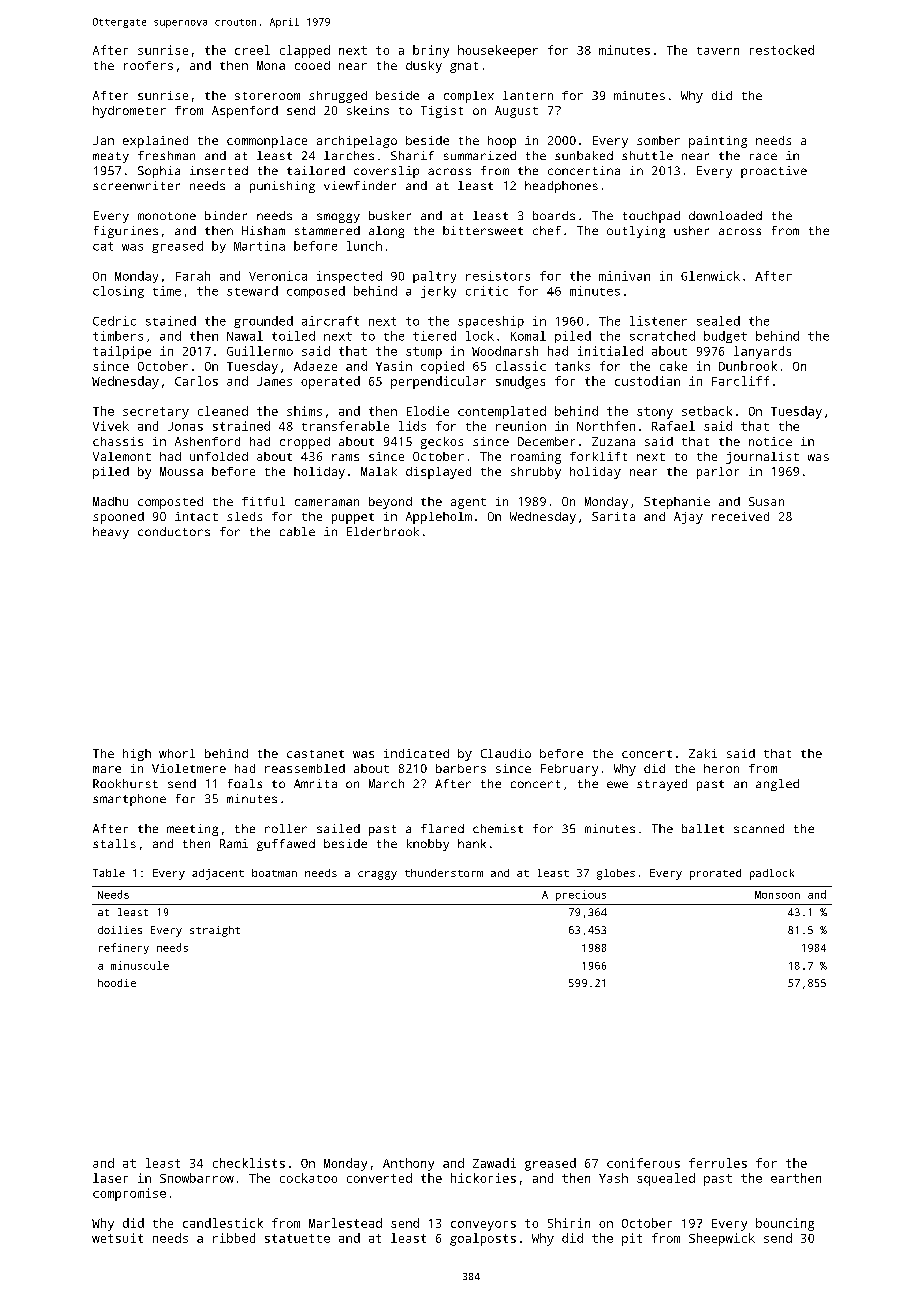 The width and height of the screenshot is (924, 1308). What do you see at coordinates (110, 1178) in the screenshot?
I see `laser` at bounding box center [110, 1178].
